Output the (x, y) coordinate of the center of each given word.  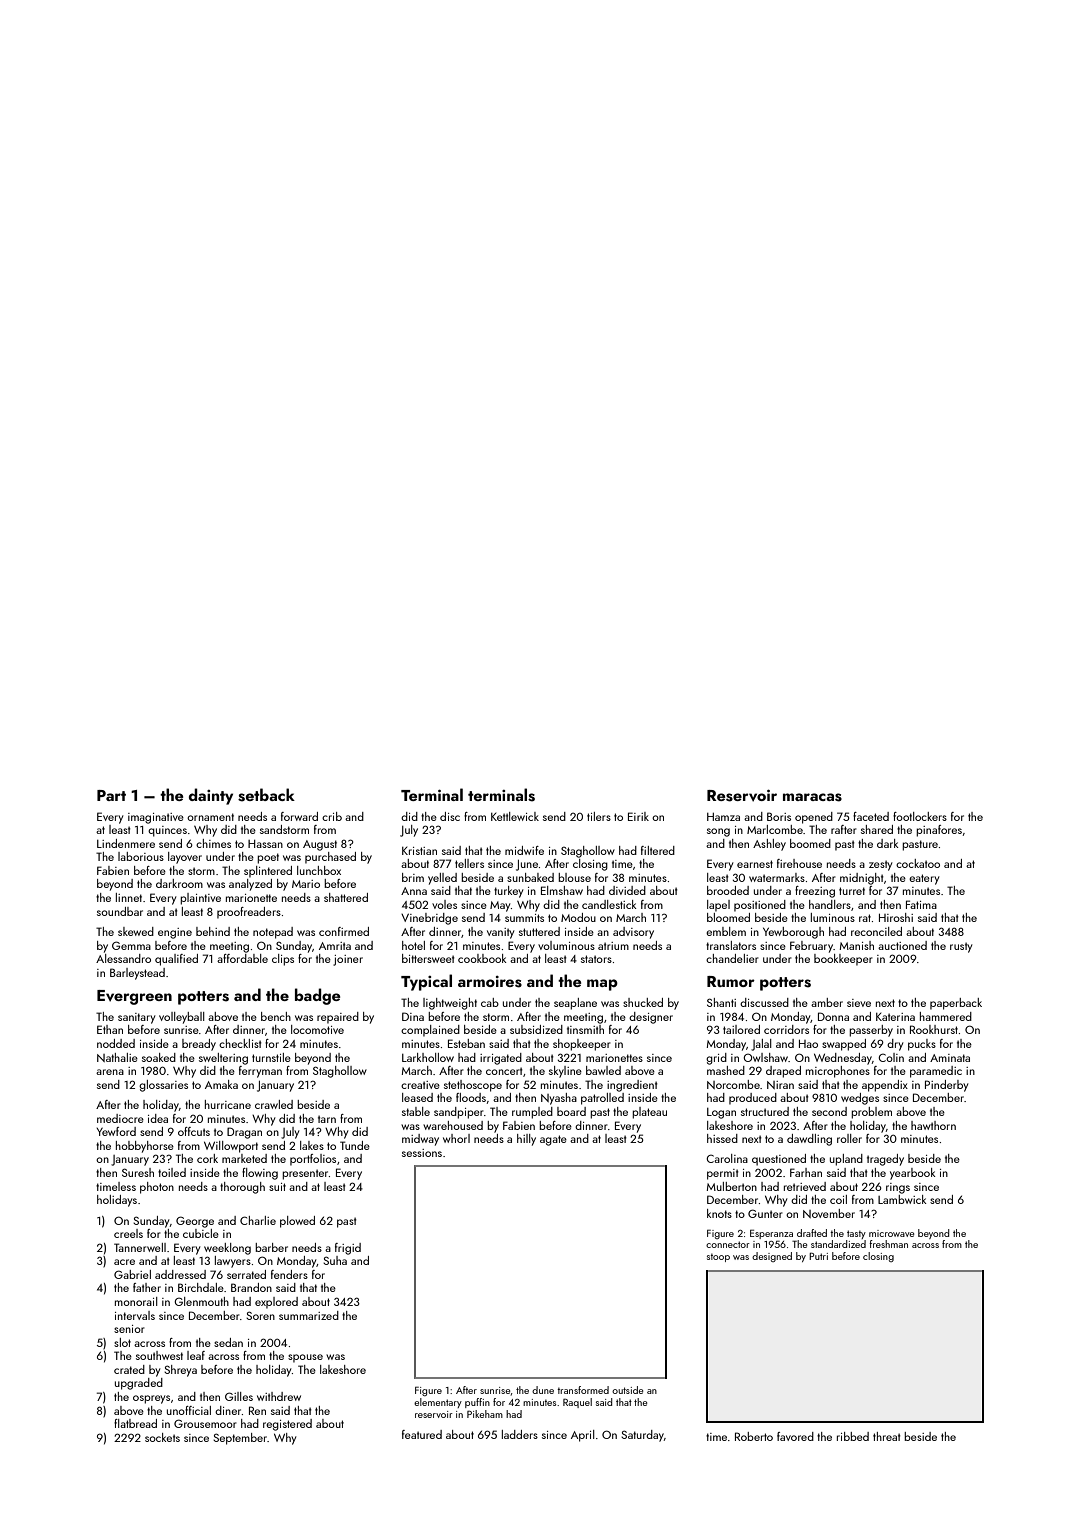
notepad (273, 933)
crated (129, 1369)
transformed (583, 1390)
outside (627, 1390)
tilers (599, 816)
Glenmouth (201, 1301)
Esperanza (771, 1234)
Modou (578, 917)
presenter (305, 1174)
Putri (818, 1256)
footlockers (920, 816)
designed (772, 1257)
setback (266, 795)
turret (852, 891)
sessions (422, 1153)
